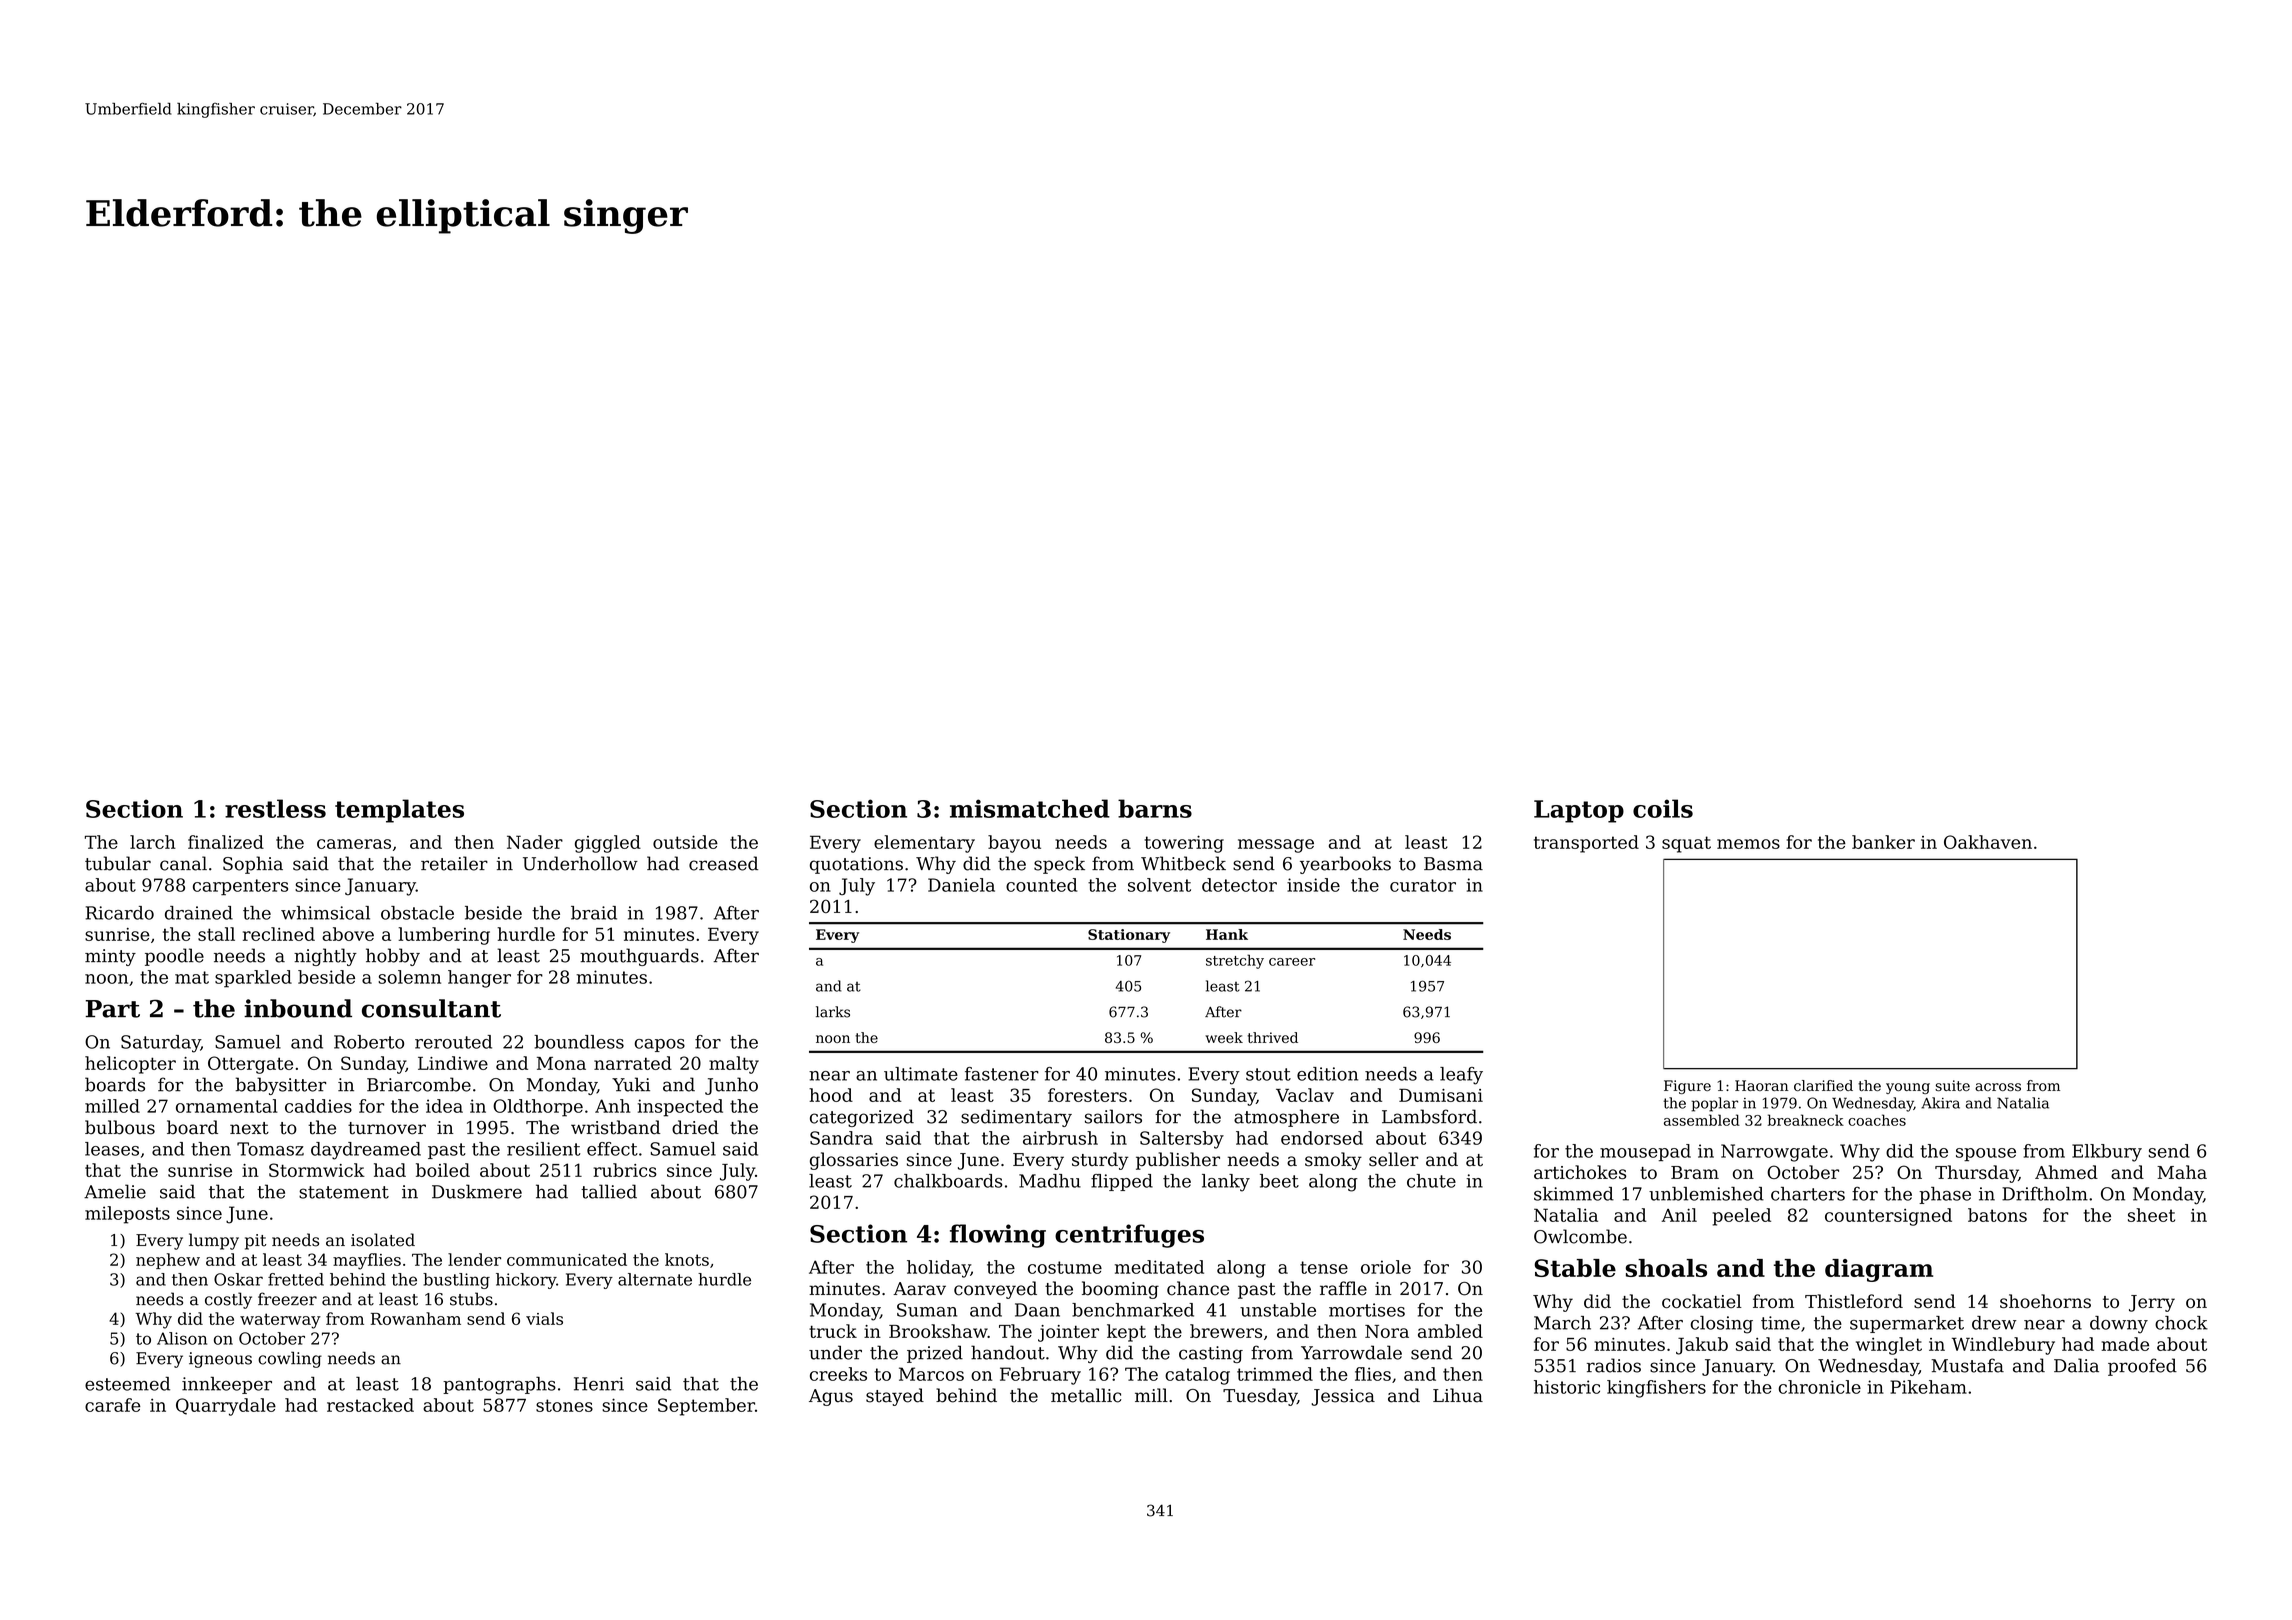 This page has height=1620, width=2292. What do you see at coordinates (567, 1259) in the page?
I see `communicated` at bounding box center [567, 1259].
